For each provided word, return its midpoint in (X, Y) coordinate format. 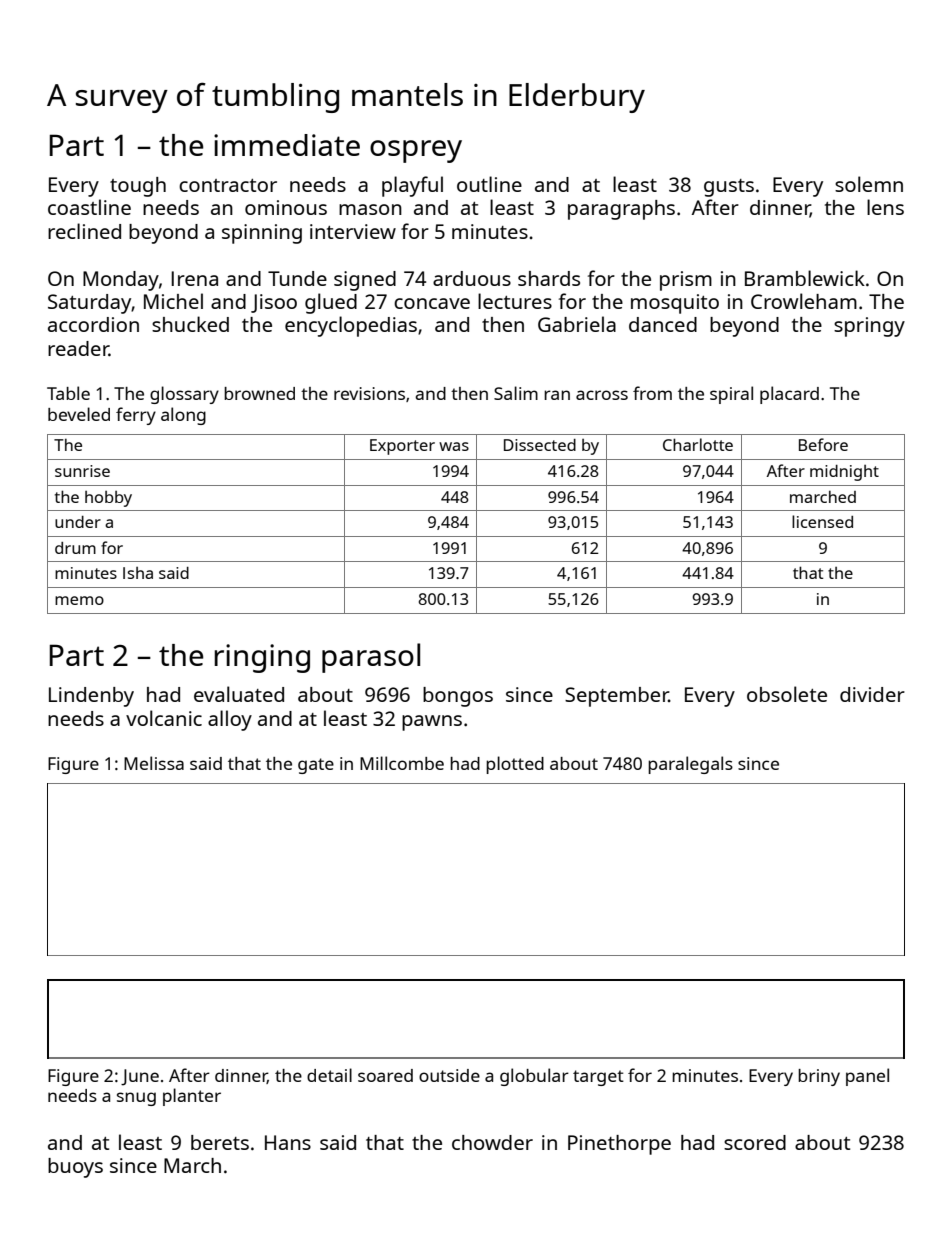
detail (329, 1075)
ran (557, 395)
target (598, 1078)
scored (755, 1142)
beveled (79, 414)
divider (872, 694)
